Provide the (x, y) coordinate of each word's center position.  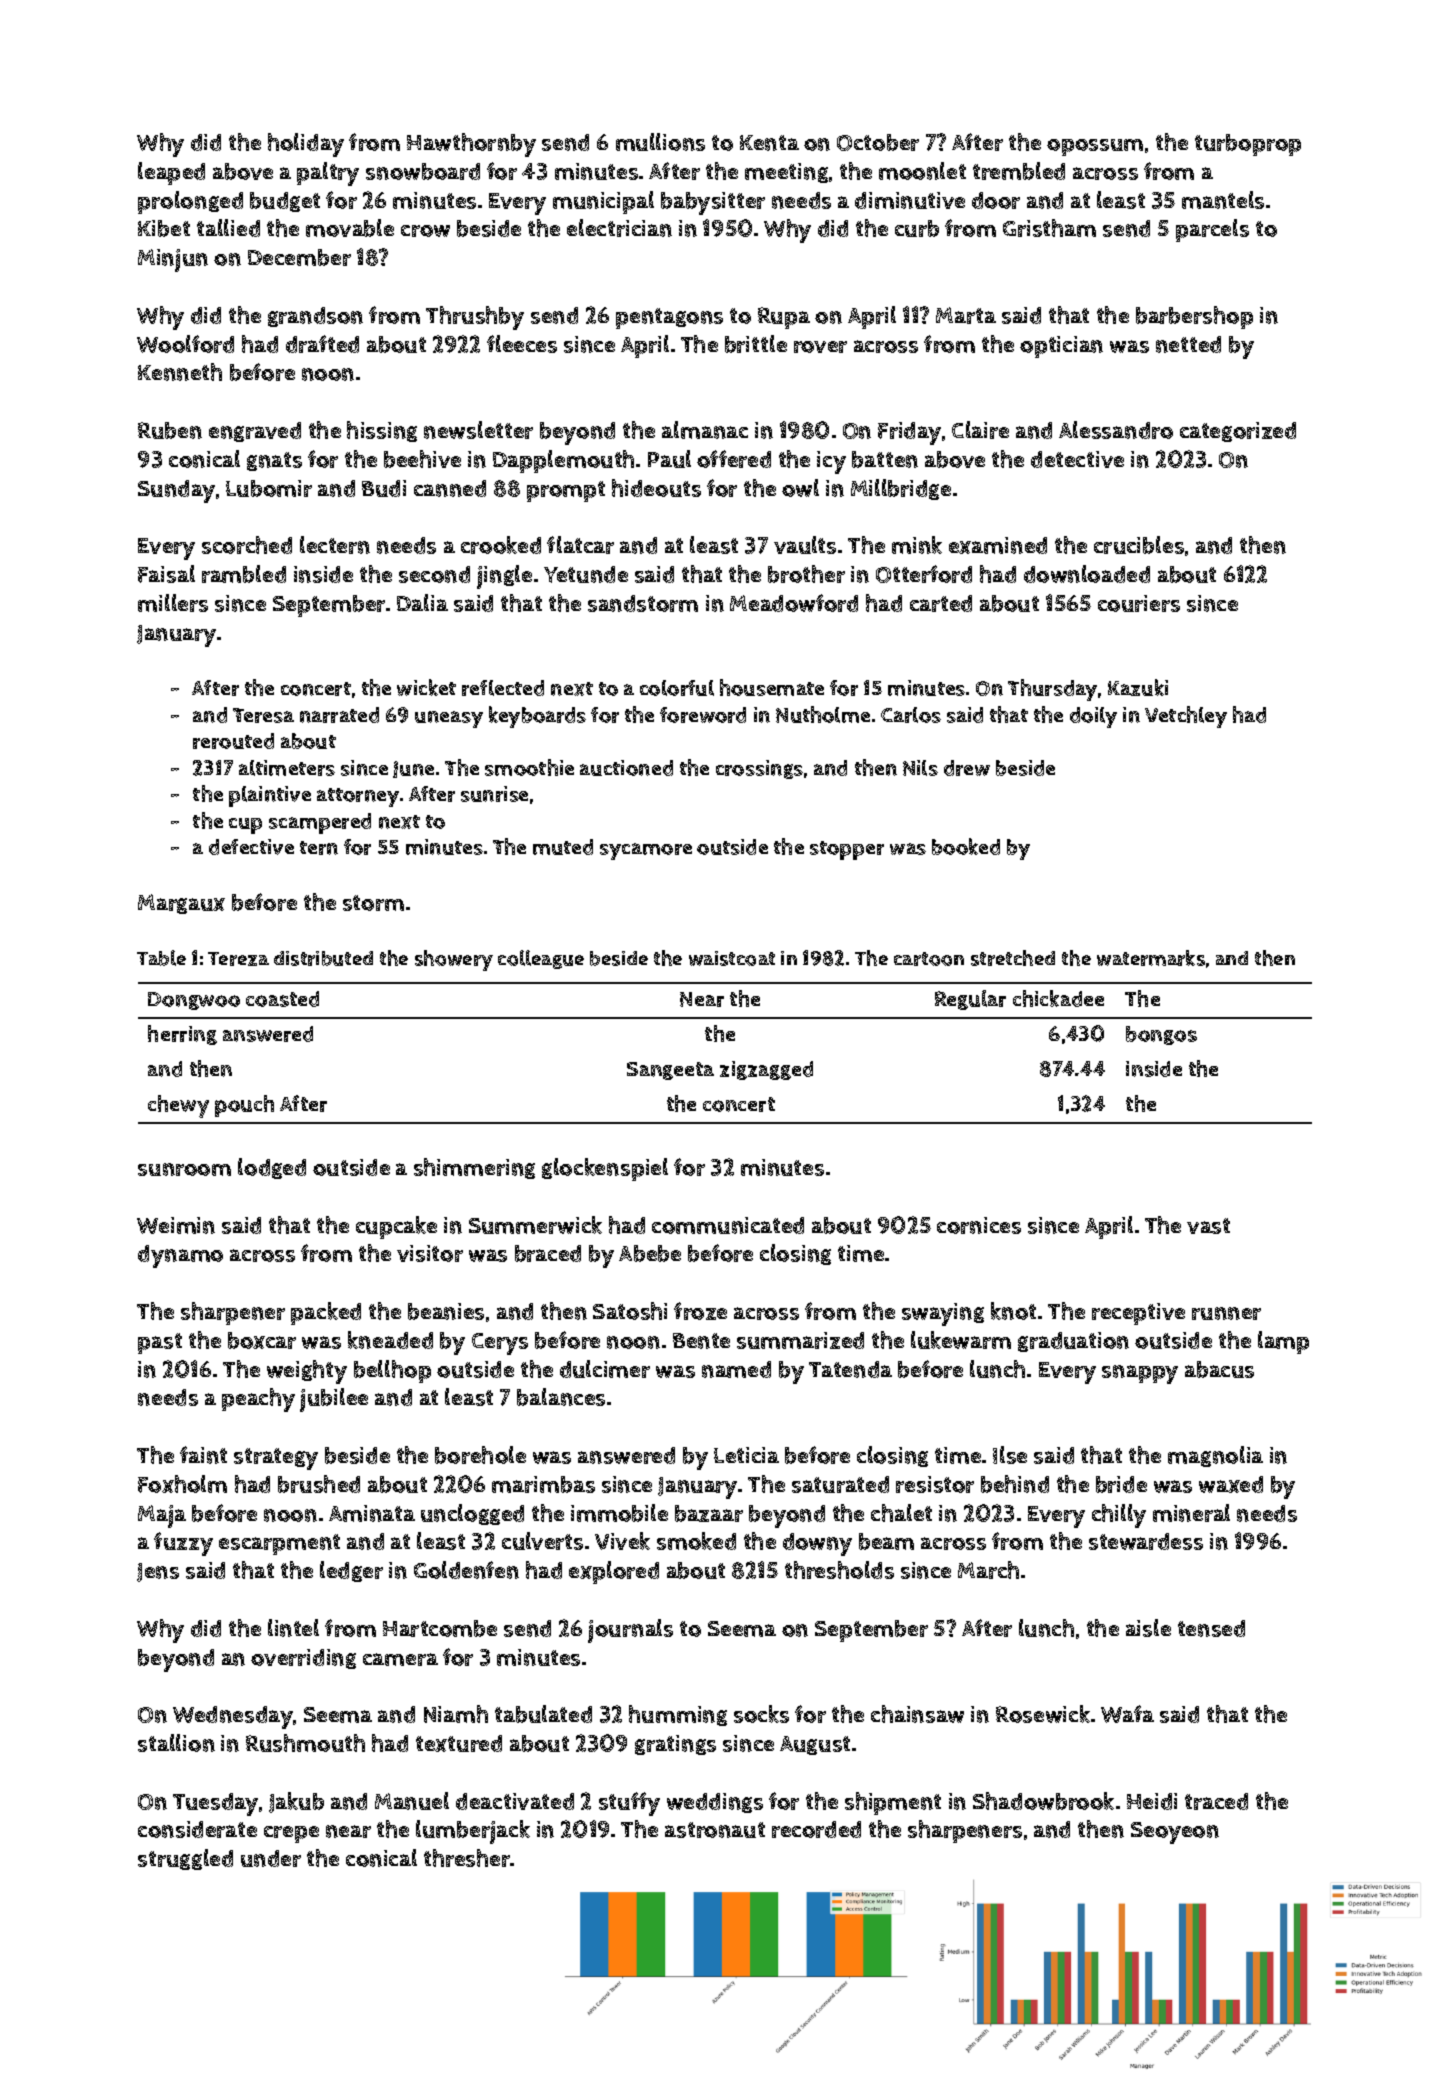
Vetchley (1186, 717)
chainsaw (917, 1714)
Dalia (422, 602)
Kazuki (1138, 687)
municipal (603, 202)
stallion (176, 1743)
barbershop (1194, 317)
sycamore (646, 851)
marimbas (543, 1484)
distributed (323, 958)
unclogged (472, 1514)
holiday (306, 145)
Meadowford (794, 603)
